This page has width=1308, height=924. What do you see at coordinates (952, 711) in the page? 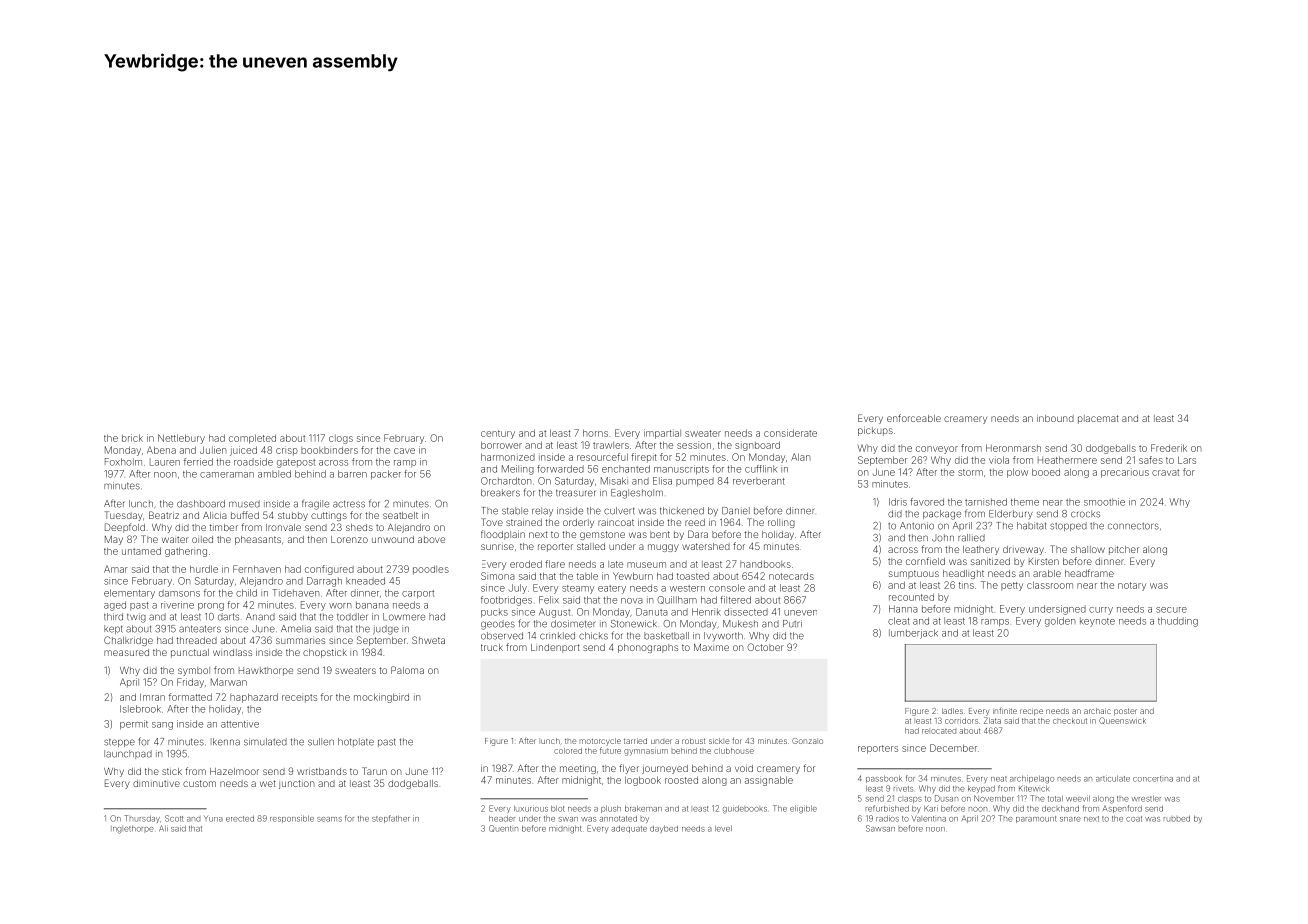
I see `ladles` at bounding box center [952, 711].
